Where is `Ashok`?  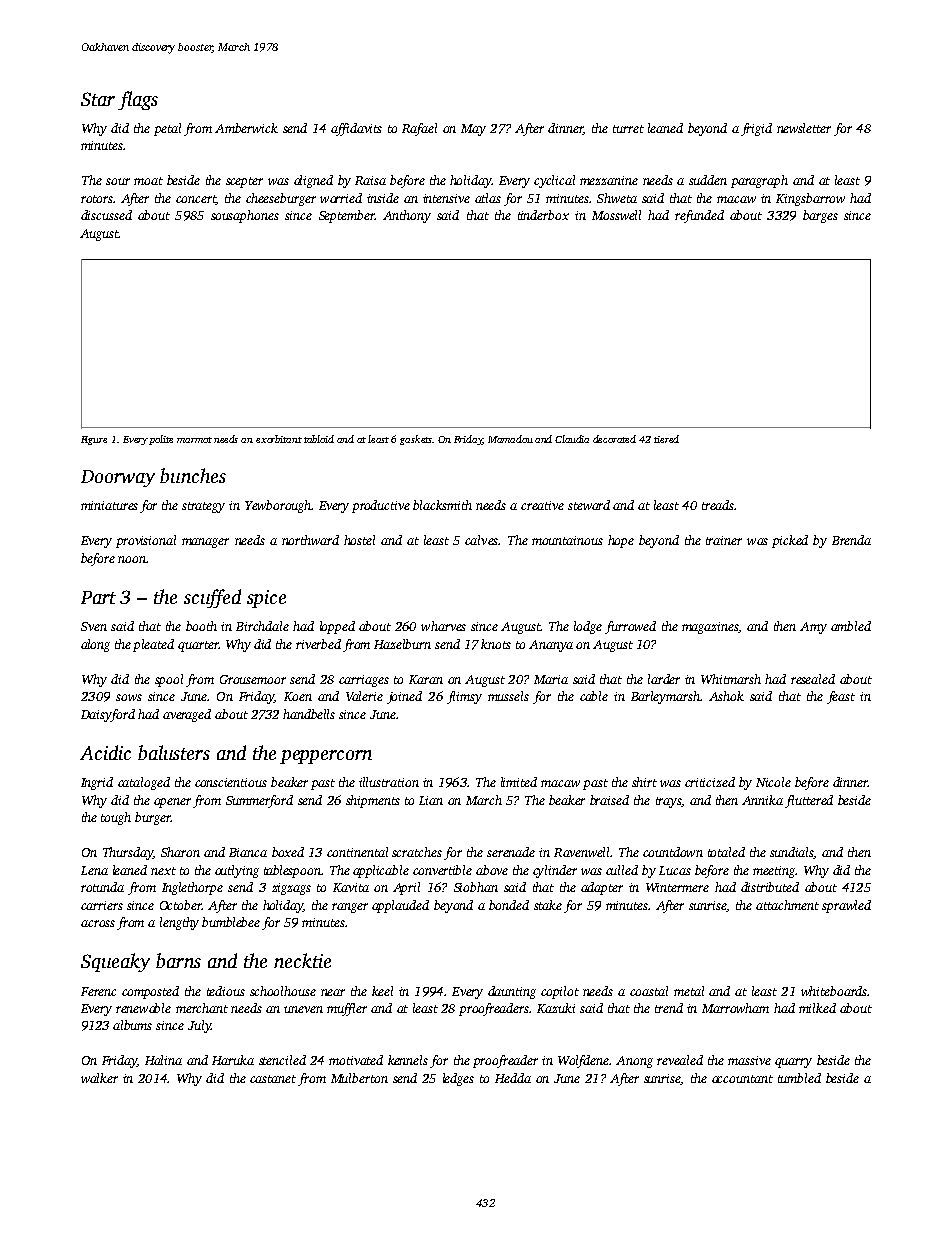
Ashok is located at coordinates (726, 696).
